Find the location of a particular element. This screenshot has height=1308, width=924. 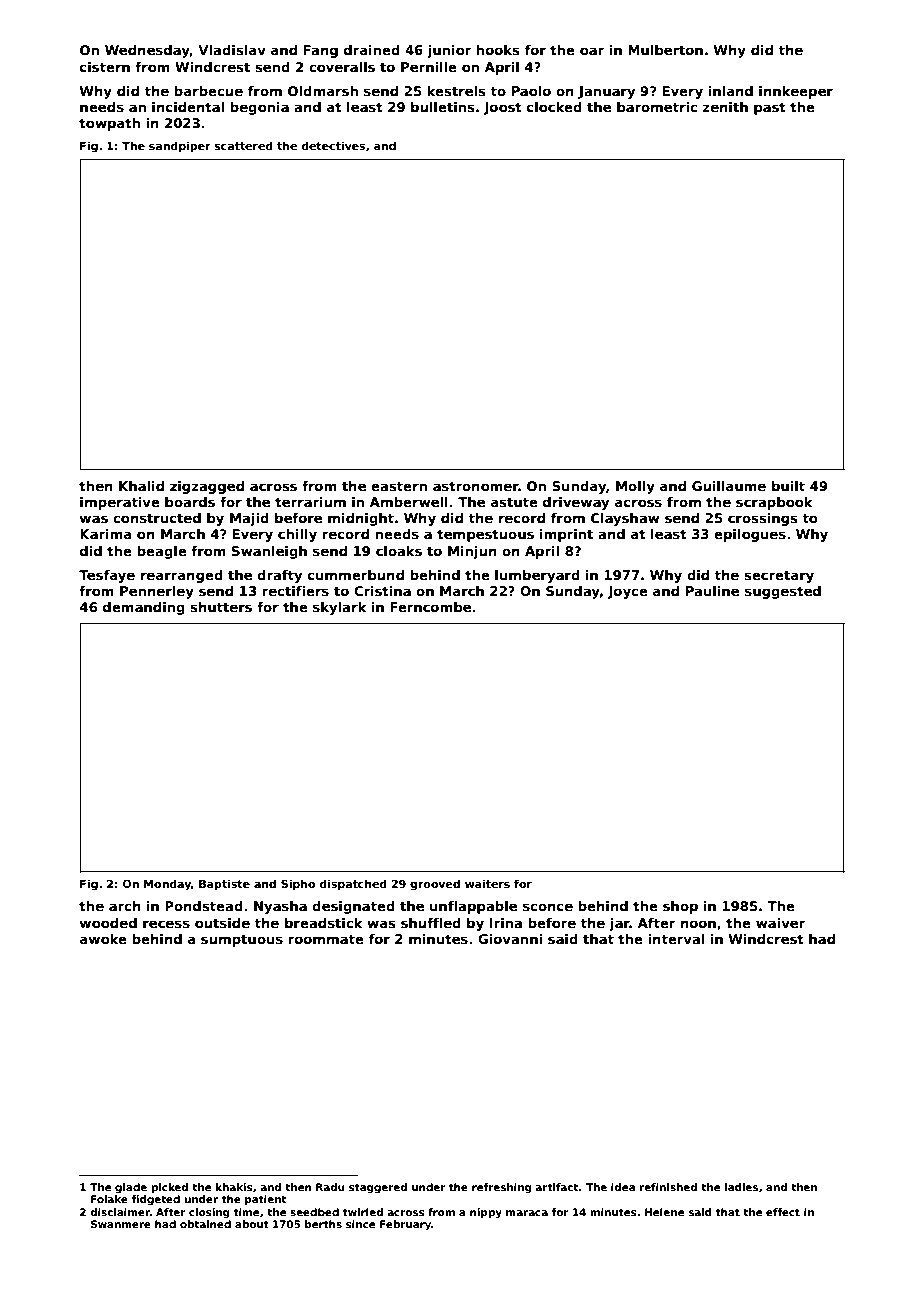

Tesfaye is located at coordinates (107, 576).
